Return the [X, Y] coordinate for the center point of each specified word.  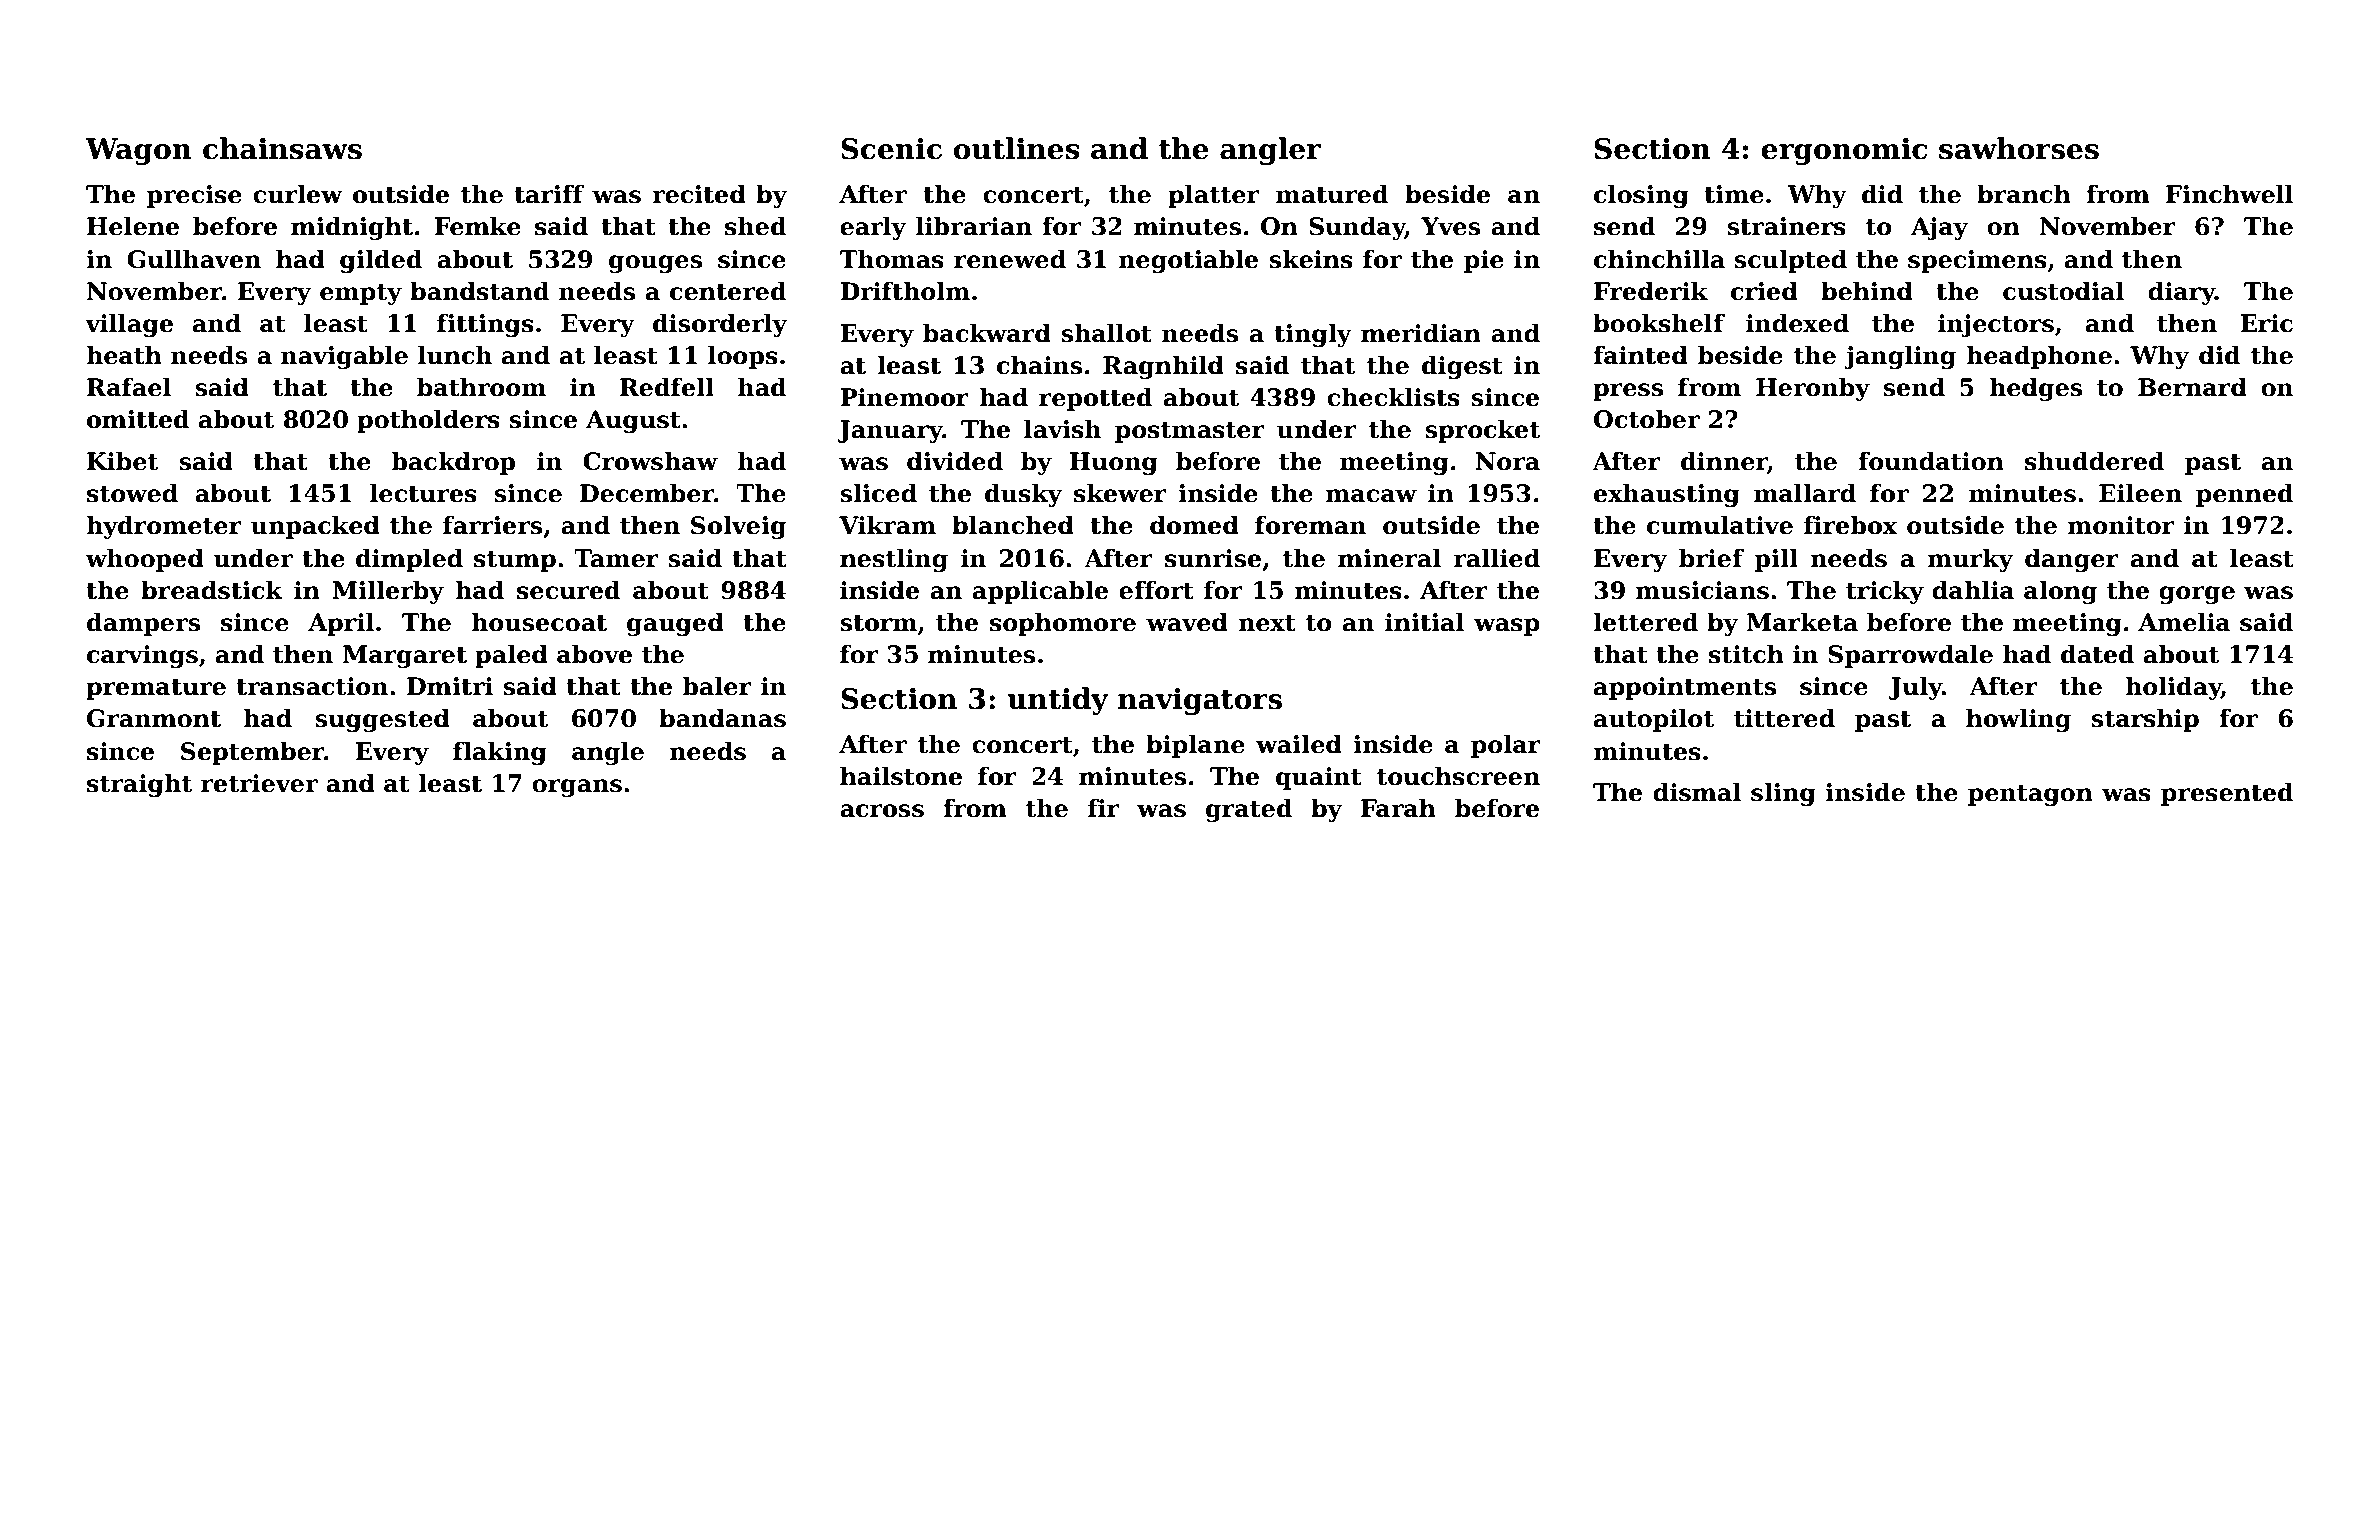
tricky [1885, 592]
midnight [352, 228]
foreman [1310, 525]
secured [568, 590]
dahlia [1973, 590]
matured [1332, 194]
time [1734, 194]
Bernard [2192, 387]
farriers [492, 525]
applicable [1040, 592]
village [129, 325]
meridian [1421, 333]
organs [577, 788]
